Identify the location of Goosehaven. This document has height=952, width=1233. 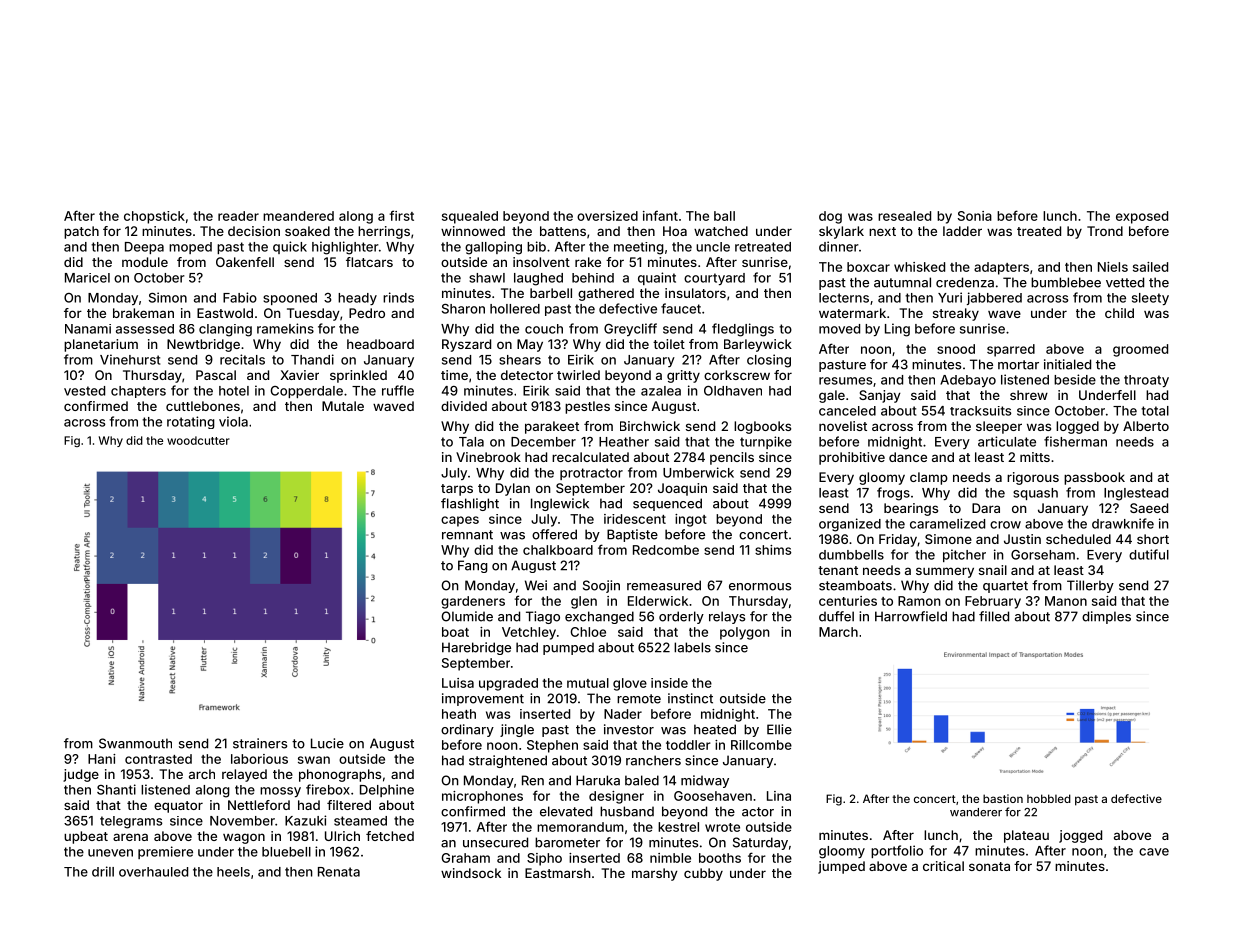
(713, 796).
